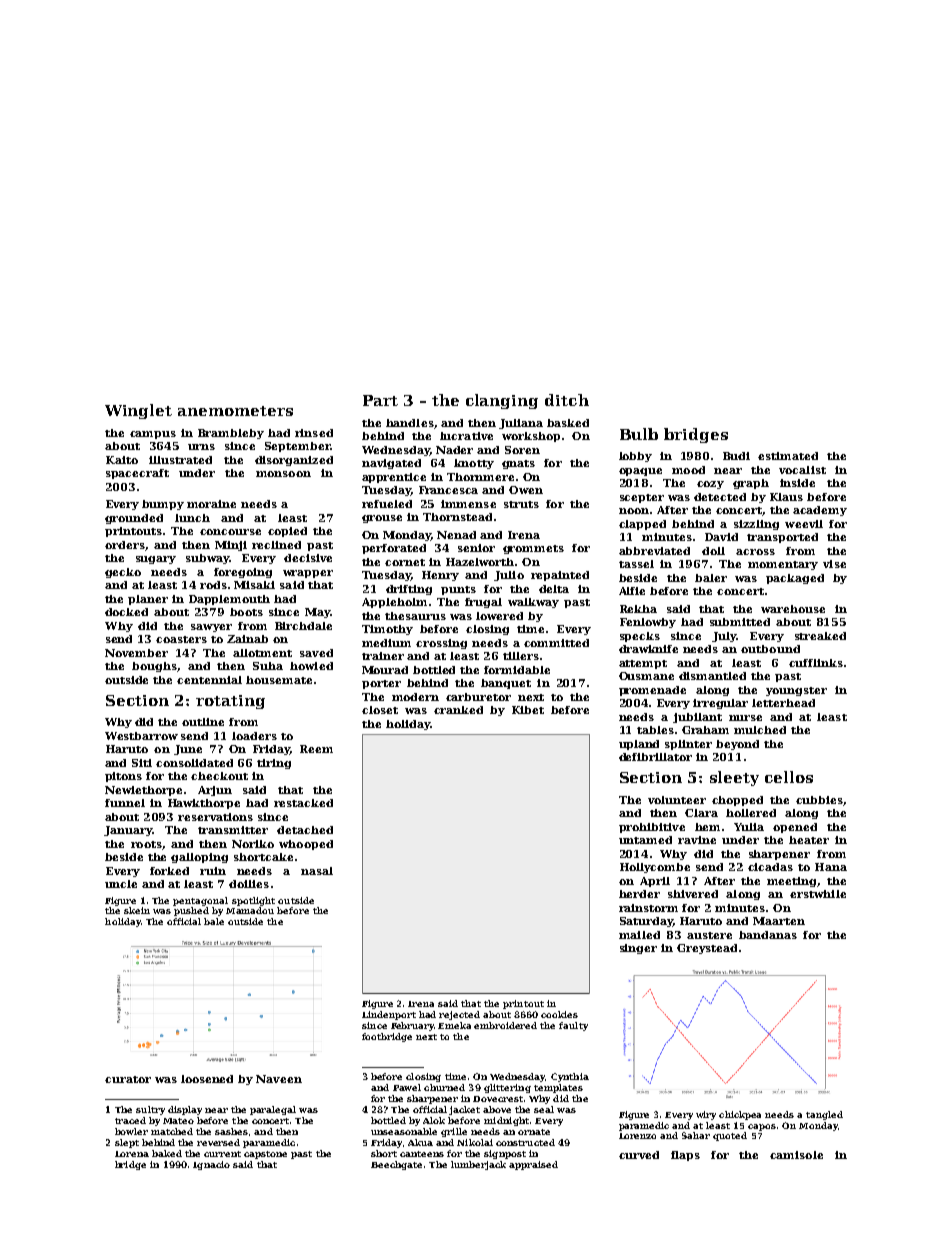 This image has width=952, height=1233. What do you see at coordinates (770, 649) in the image?
I see `outbound` at bounding box center [770, 649].
